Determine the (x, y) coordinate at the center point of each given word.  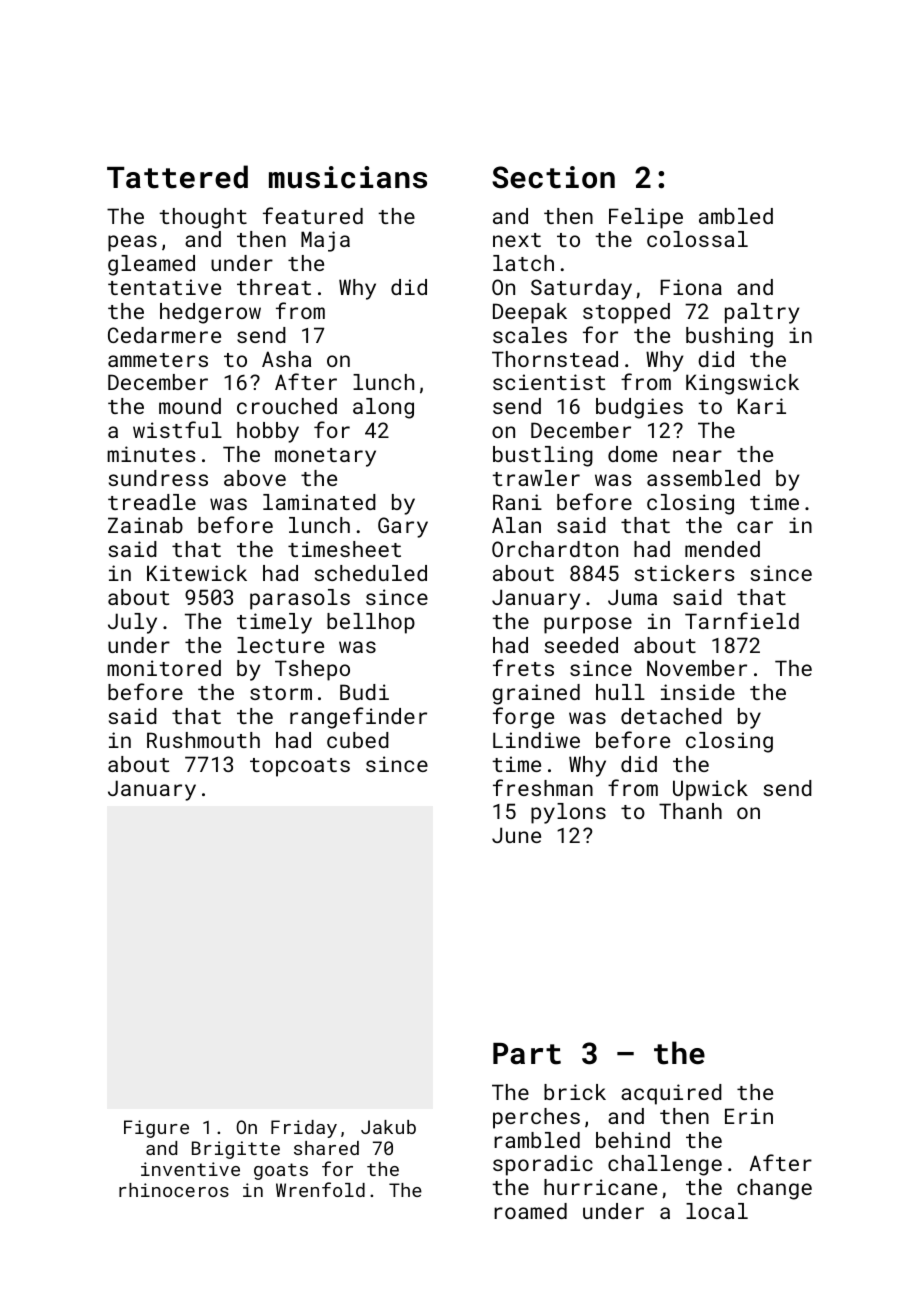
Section (553, 177)
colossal (697, 239)
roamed (530, 1211)
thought (203, 218)
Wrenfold (320, 1189)
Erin (749, 1116)
